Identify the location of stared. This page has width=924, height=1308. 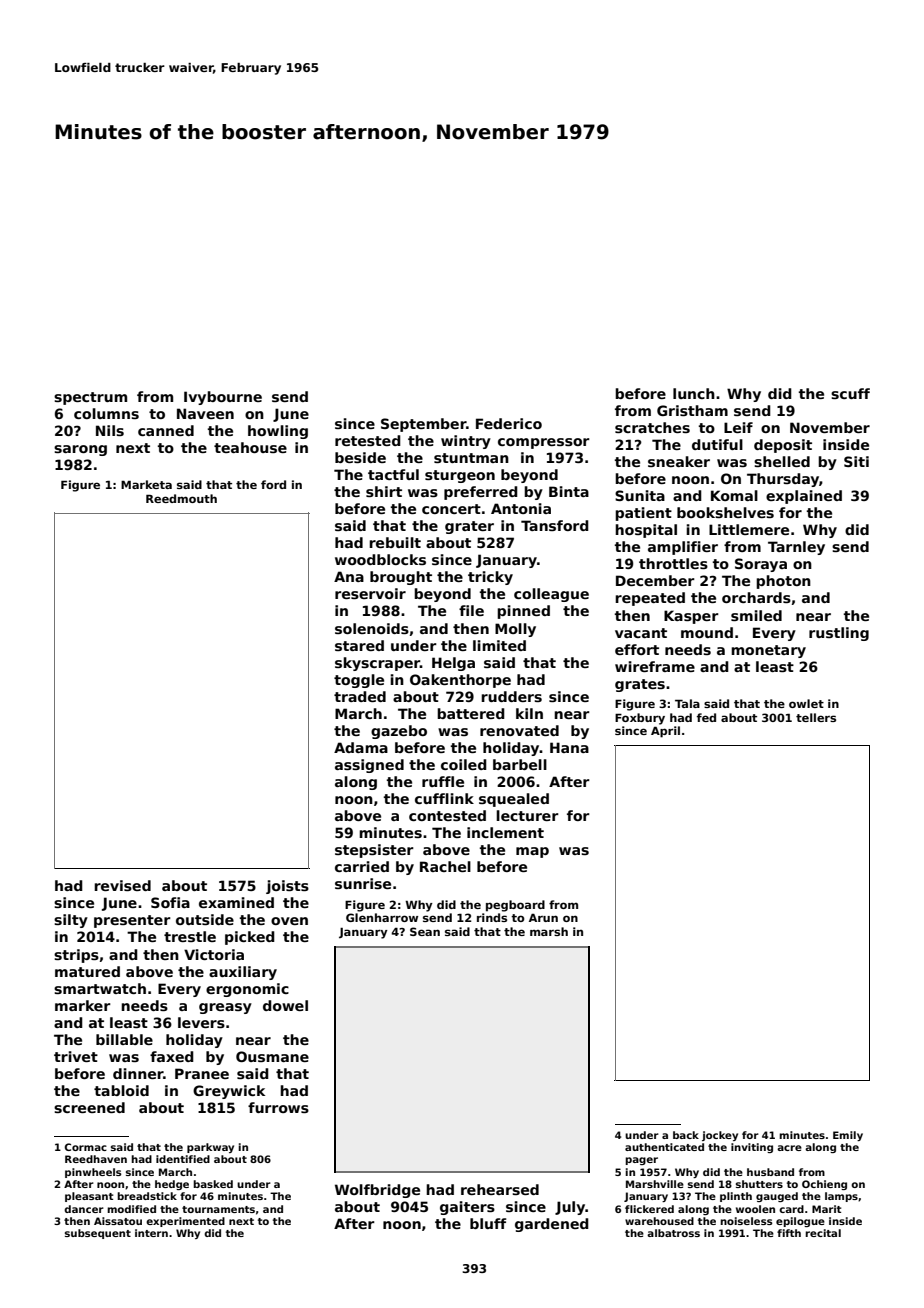
(359, 645).
